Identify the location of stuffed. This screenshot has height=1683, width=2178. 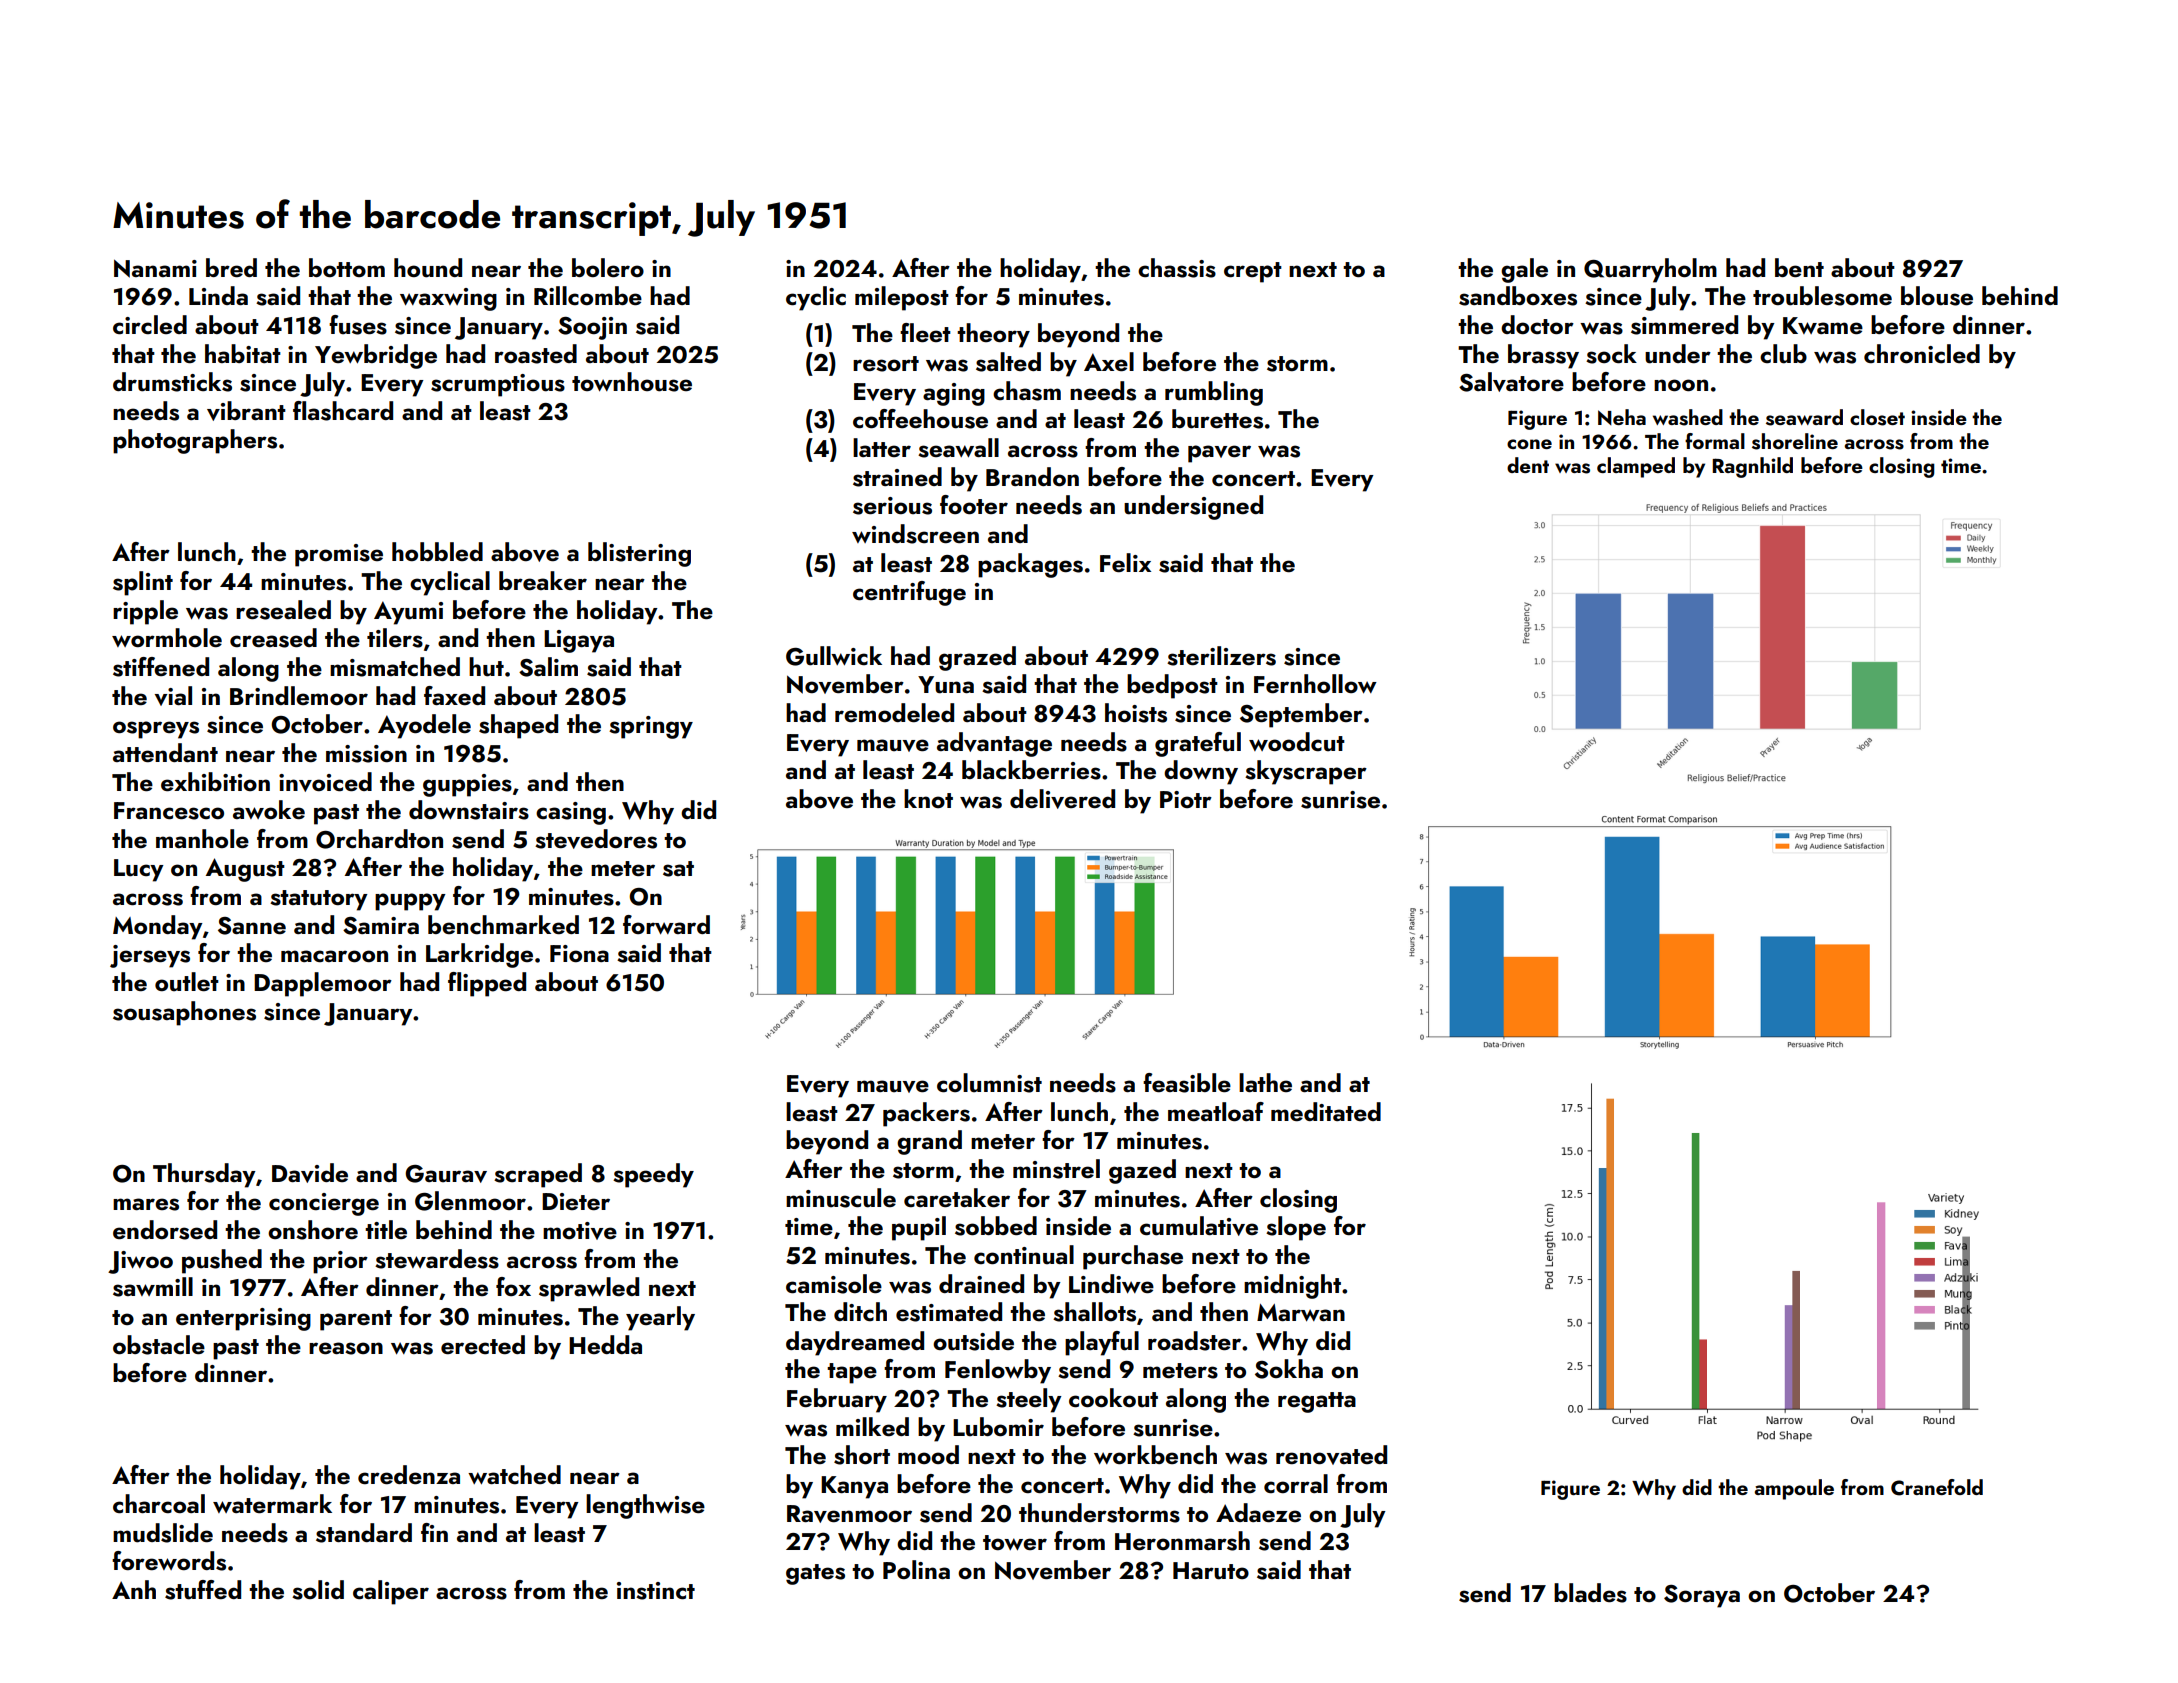
(203, 1590).
